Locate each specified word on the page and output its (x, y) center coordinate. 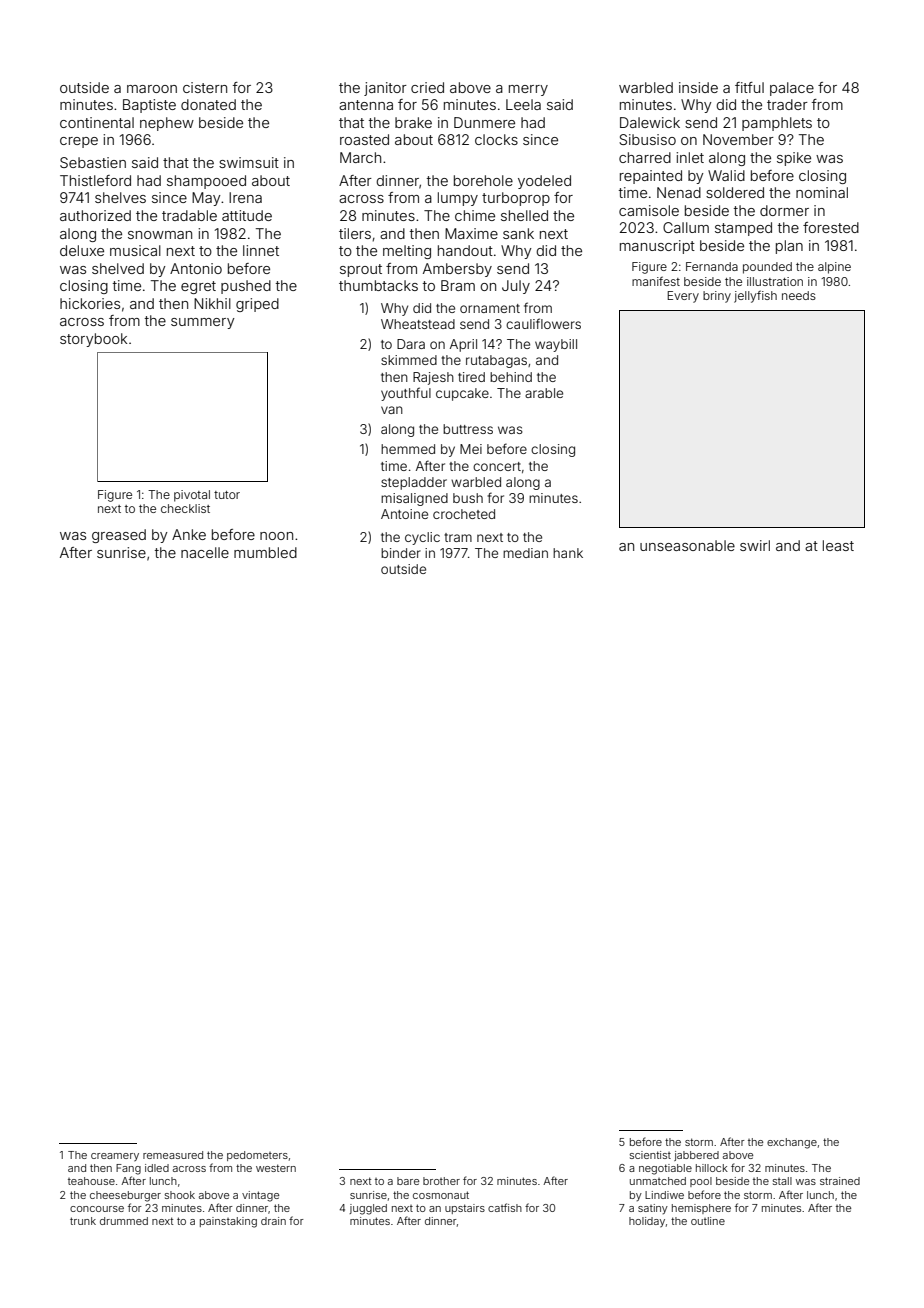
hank (568, 553)
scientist (650, 1155)
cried (427, 87)
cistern (205, 87)
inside (698, 87)
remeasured (173, 1155)
